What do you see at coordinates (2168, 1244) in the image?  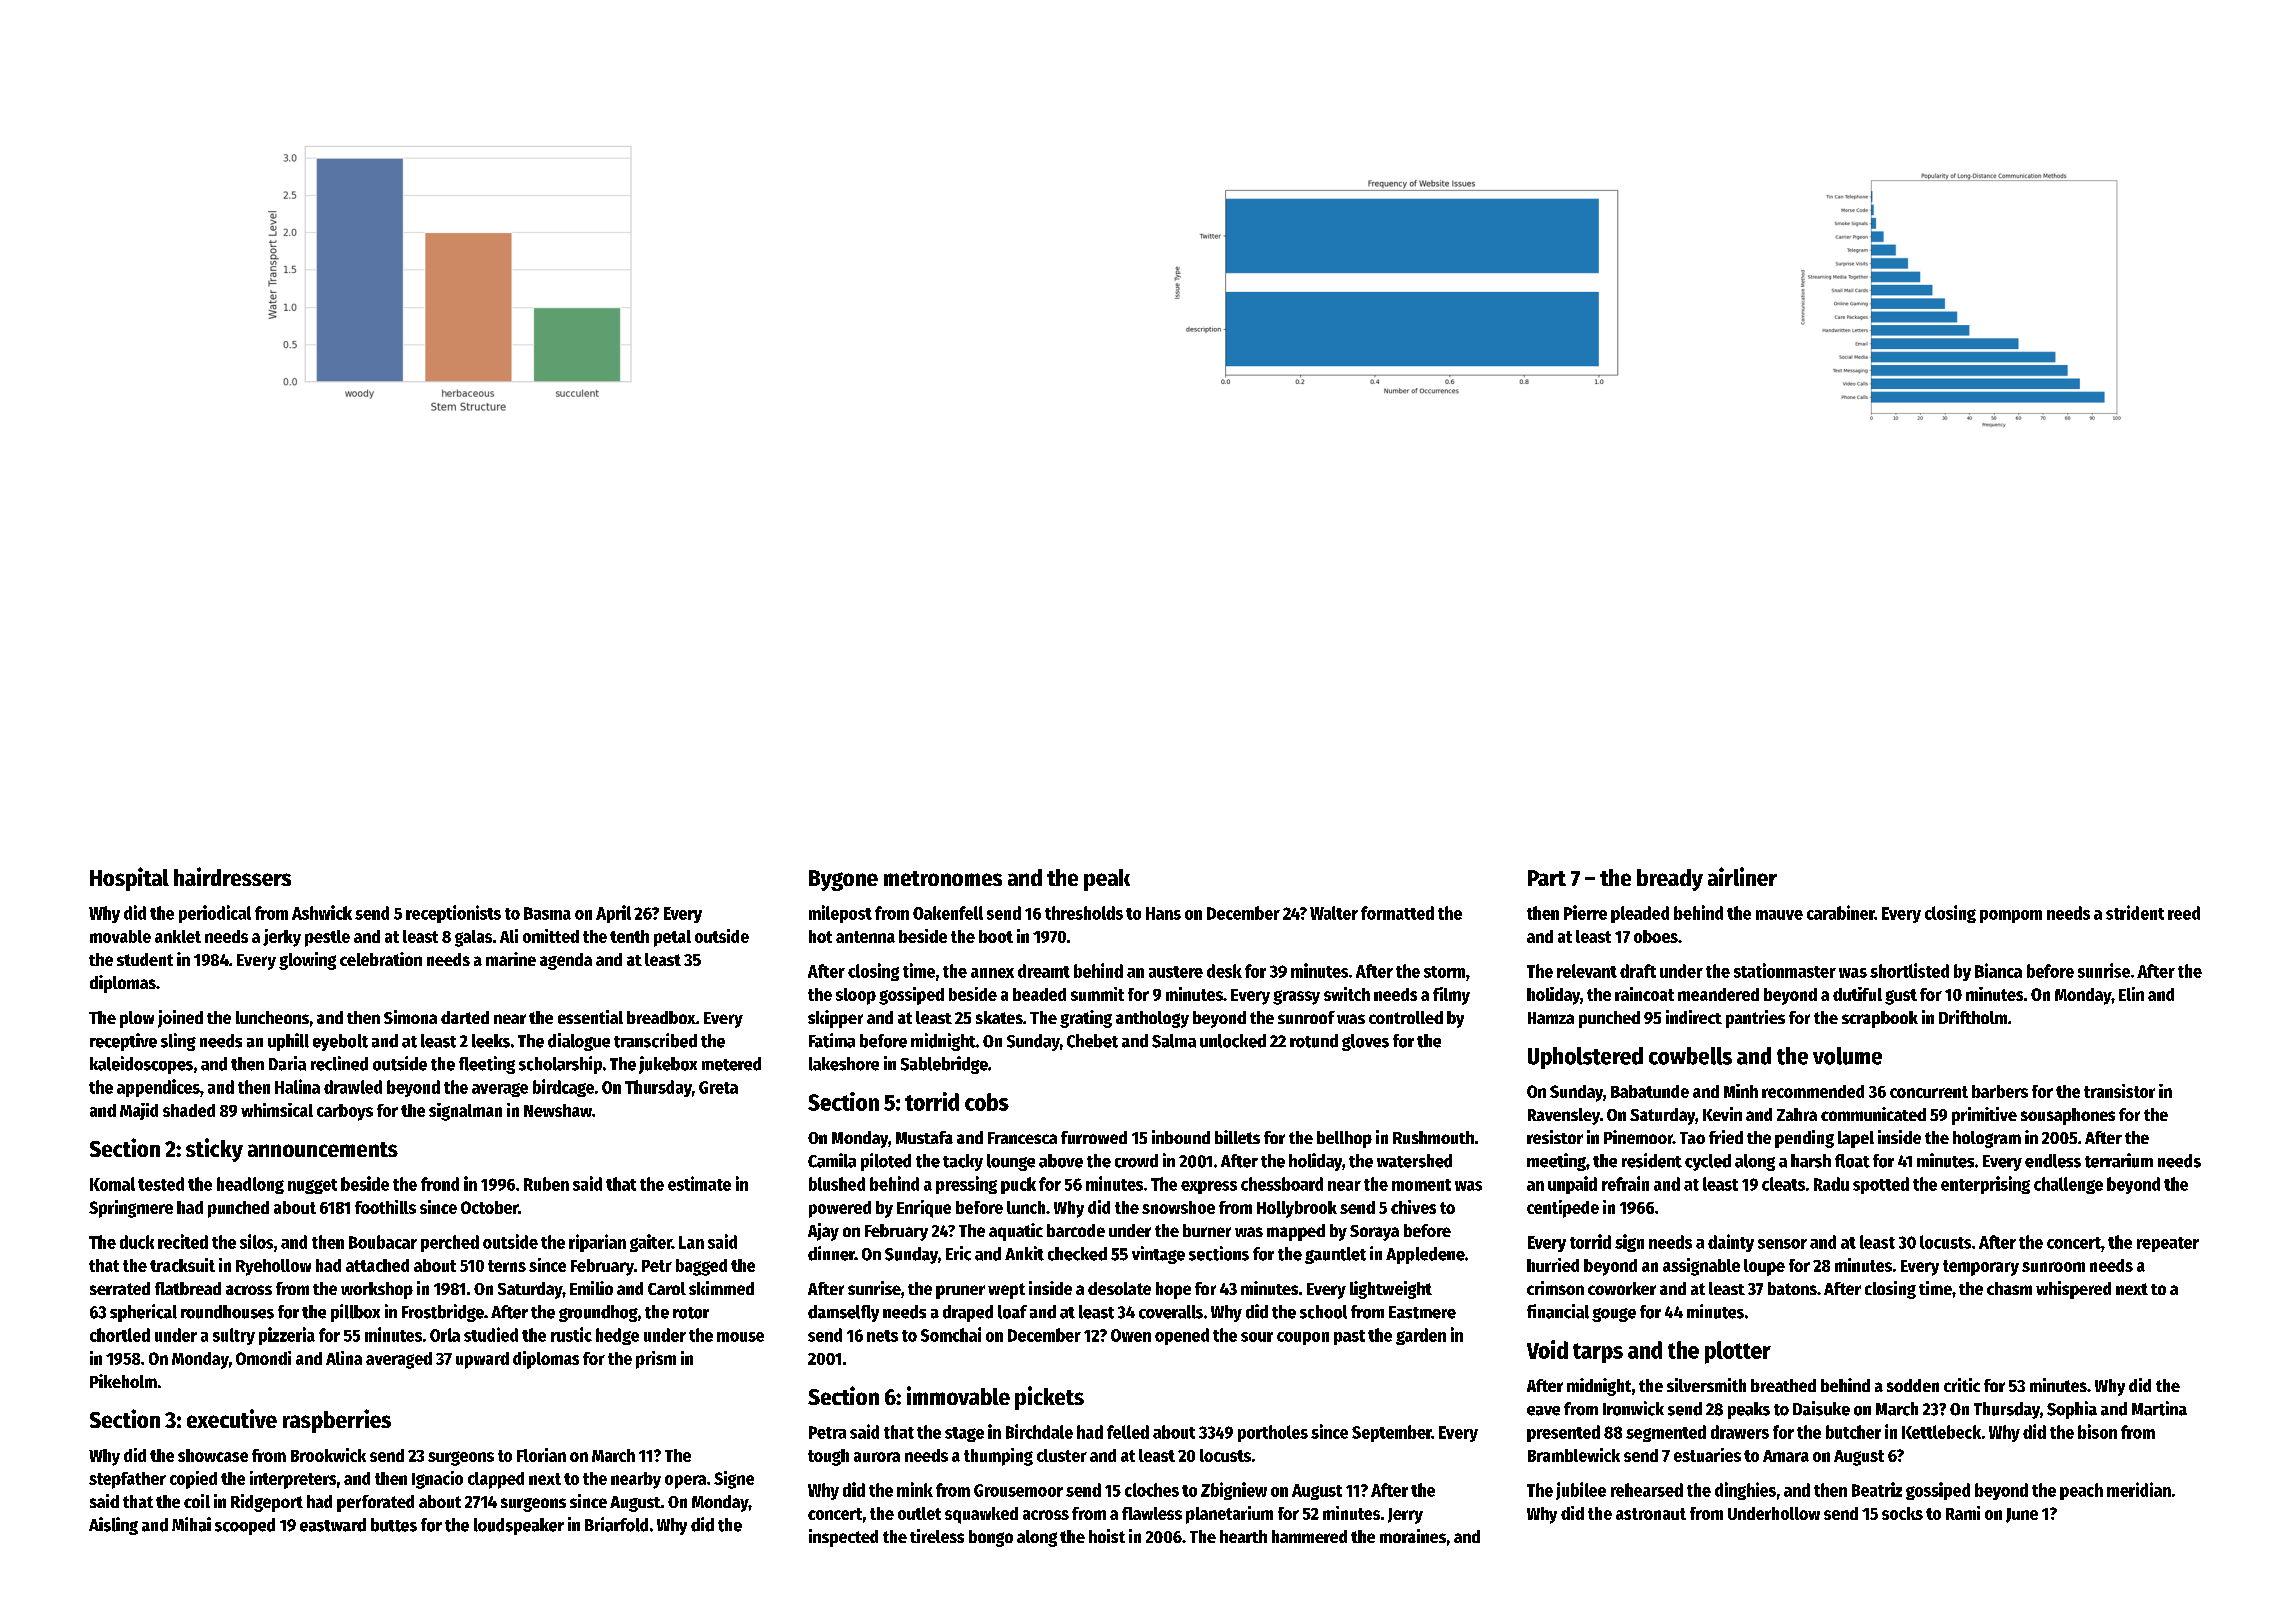 I see `repeater` at bounding box center [2168, 1244].
